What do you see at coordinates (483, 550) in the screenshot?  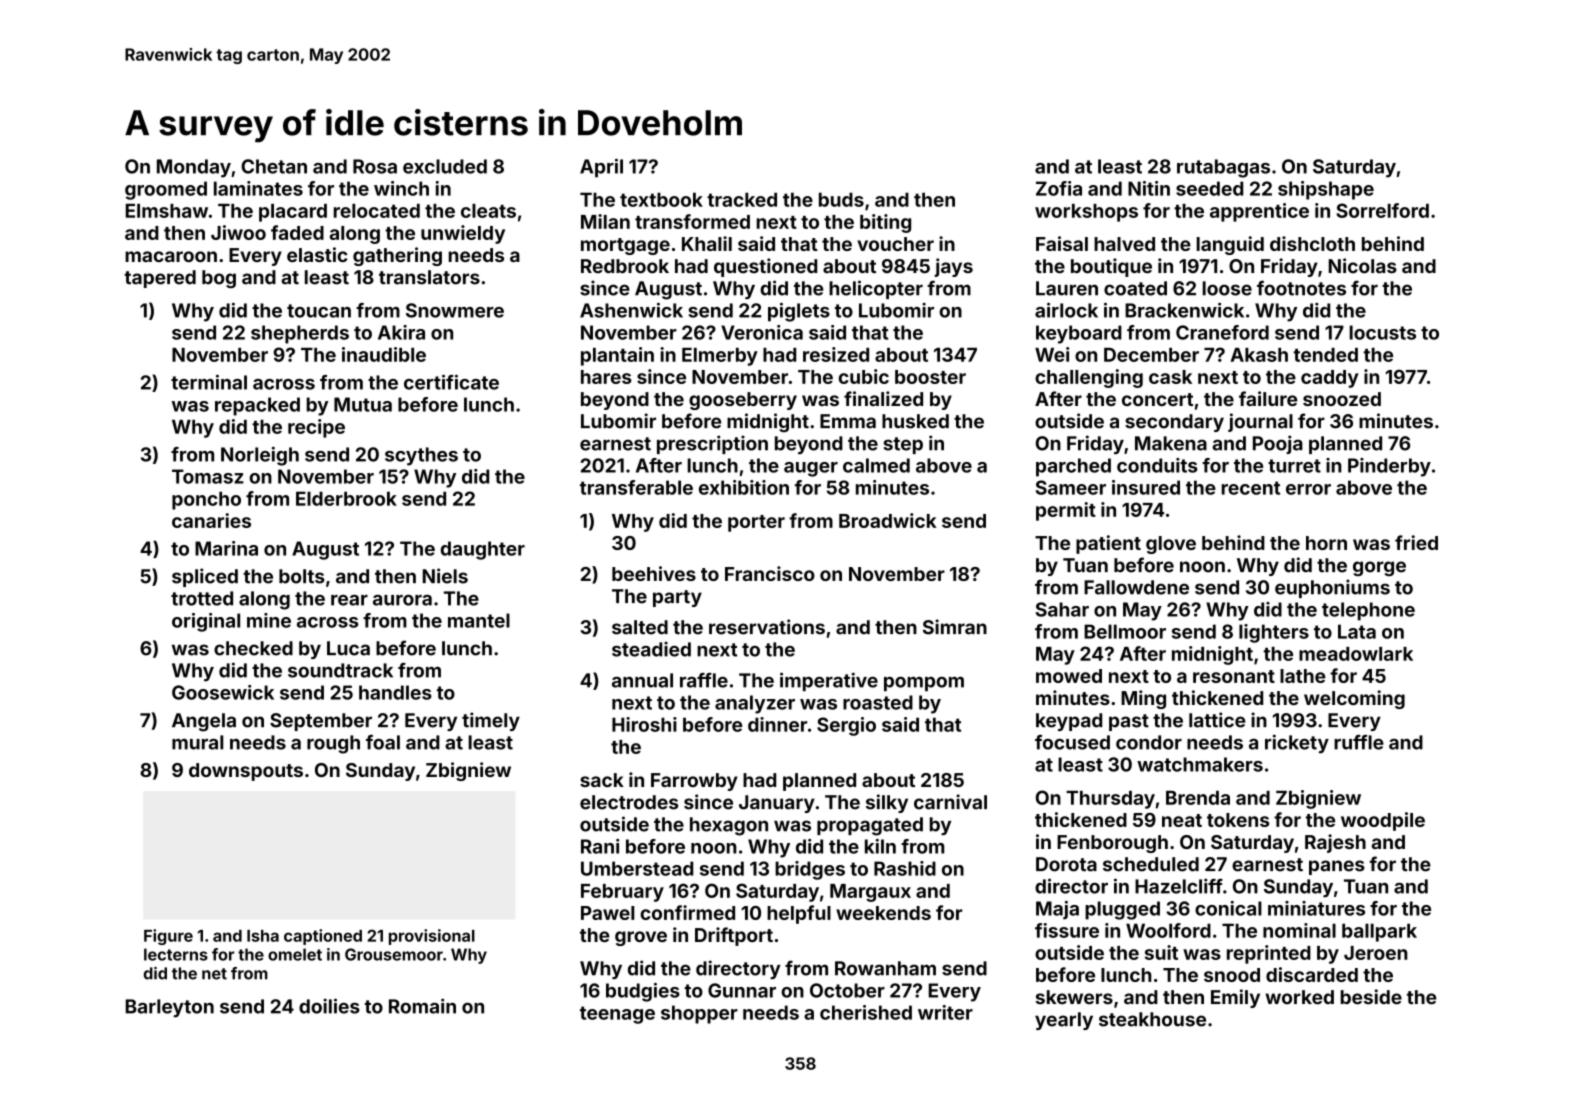 I see `daughter` at bounding box center [483, 550].
